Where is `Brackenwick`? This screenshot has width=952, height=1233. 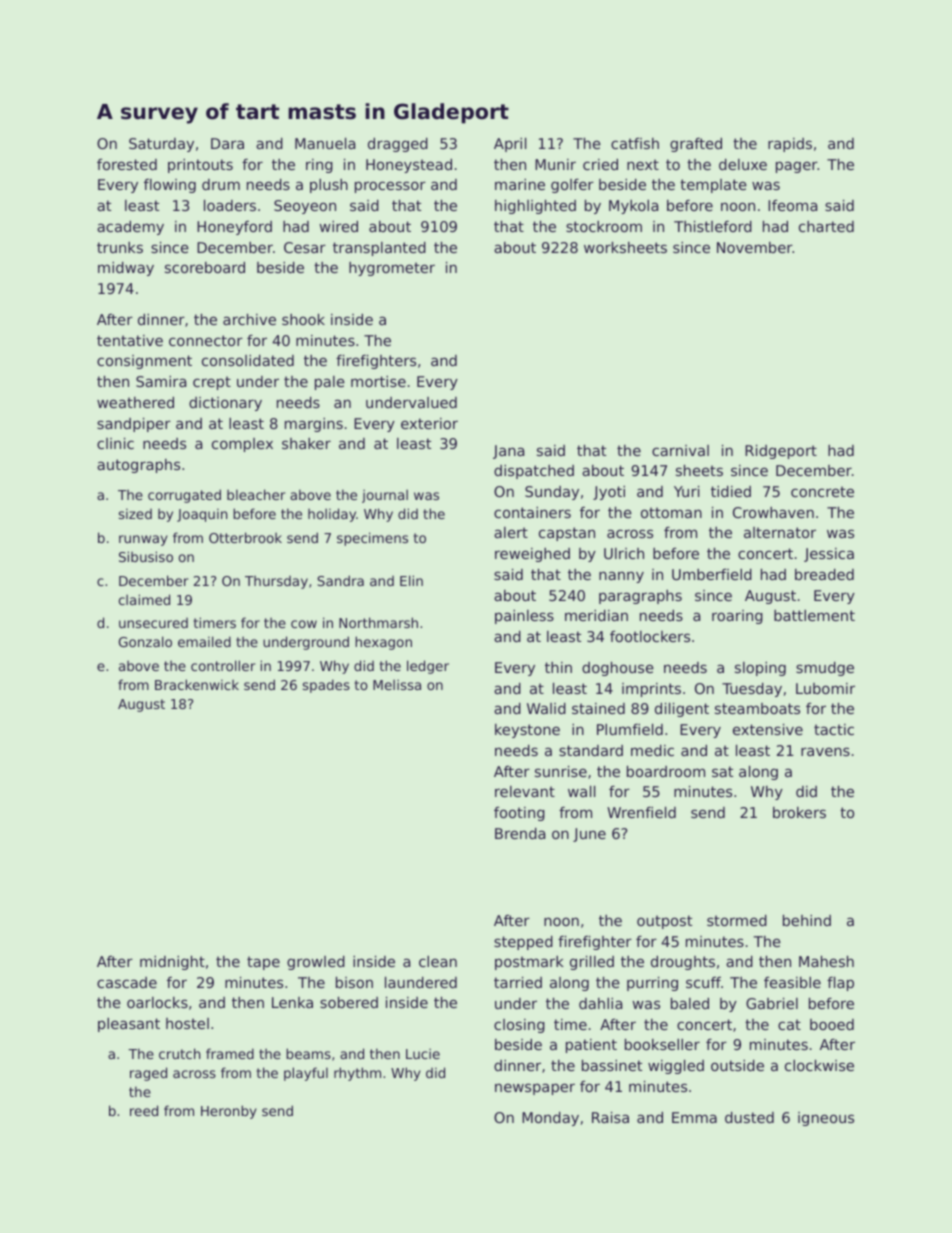
Brackenwick is located at coordinates (197, 684).
